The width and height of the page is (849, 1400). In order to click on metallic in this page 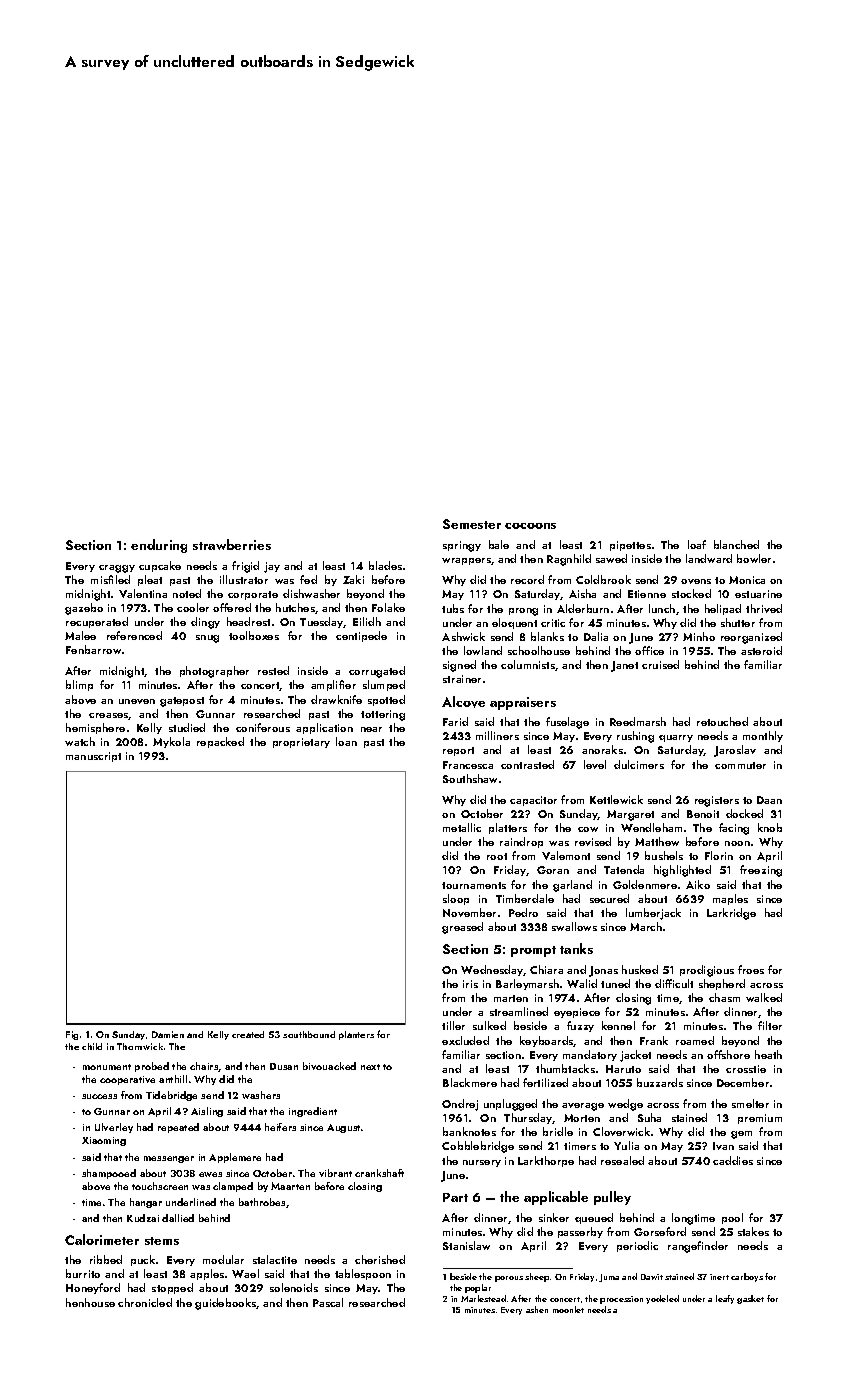, I will do `click(462, 827)`.
